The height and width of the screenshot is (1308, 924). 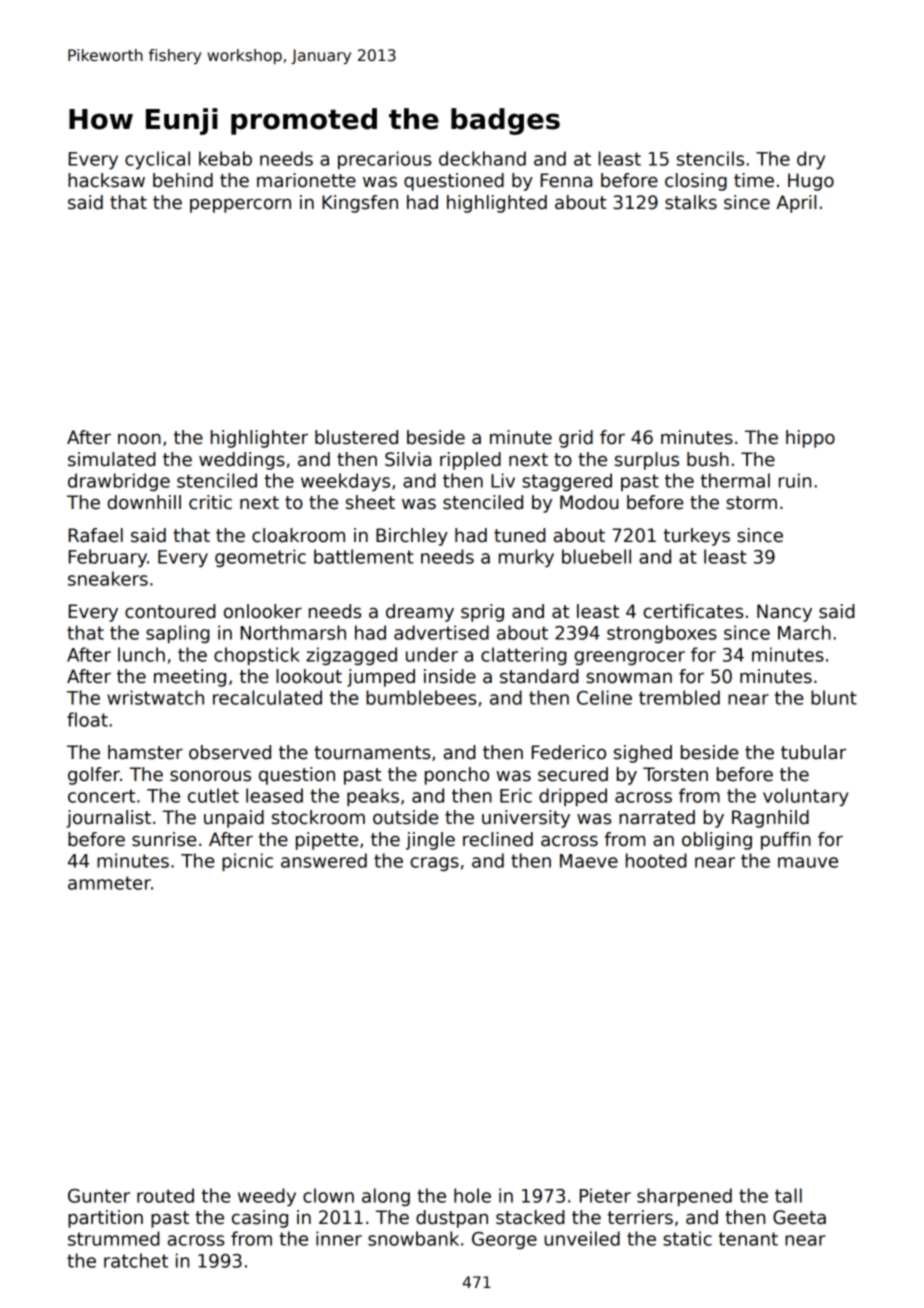 I want to click on April, so click(x=796, y=204).
